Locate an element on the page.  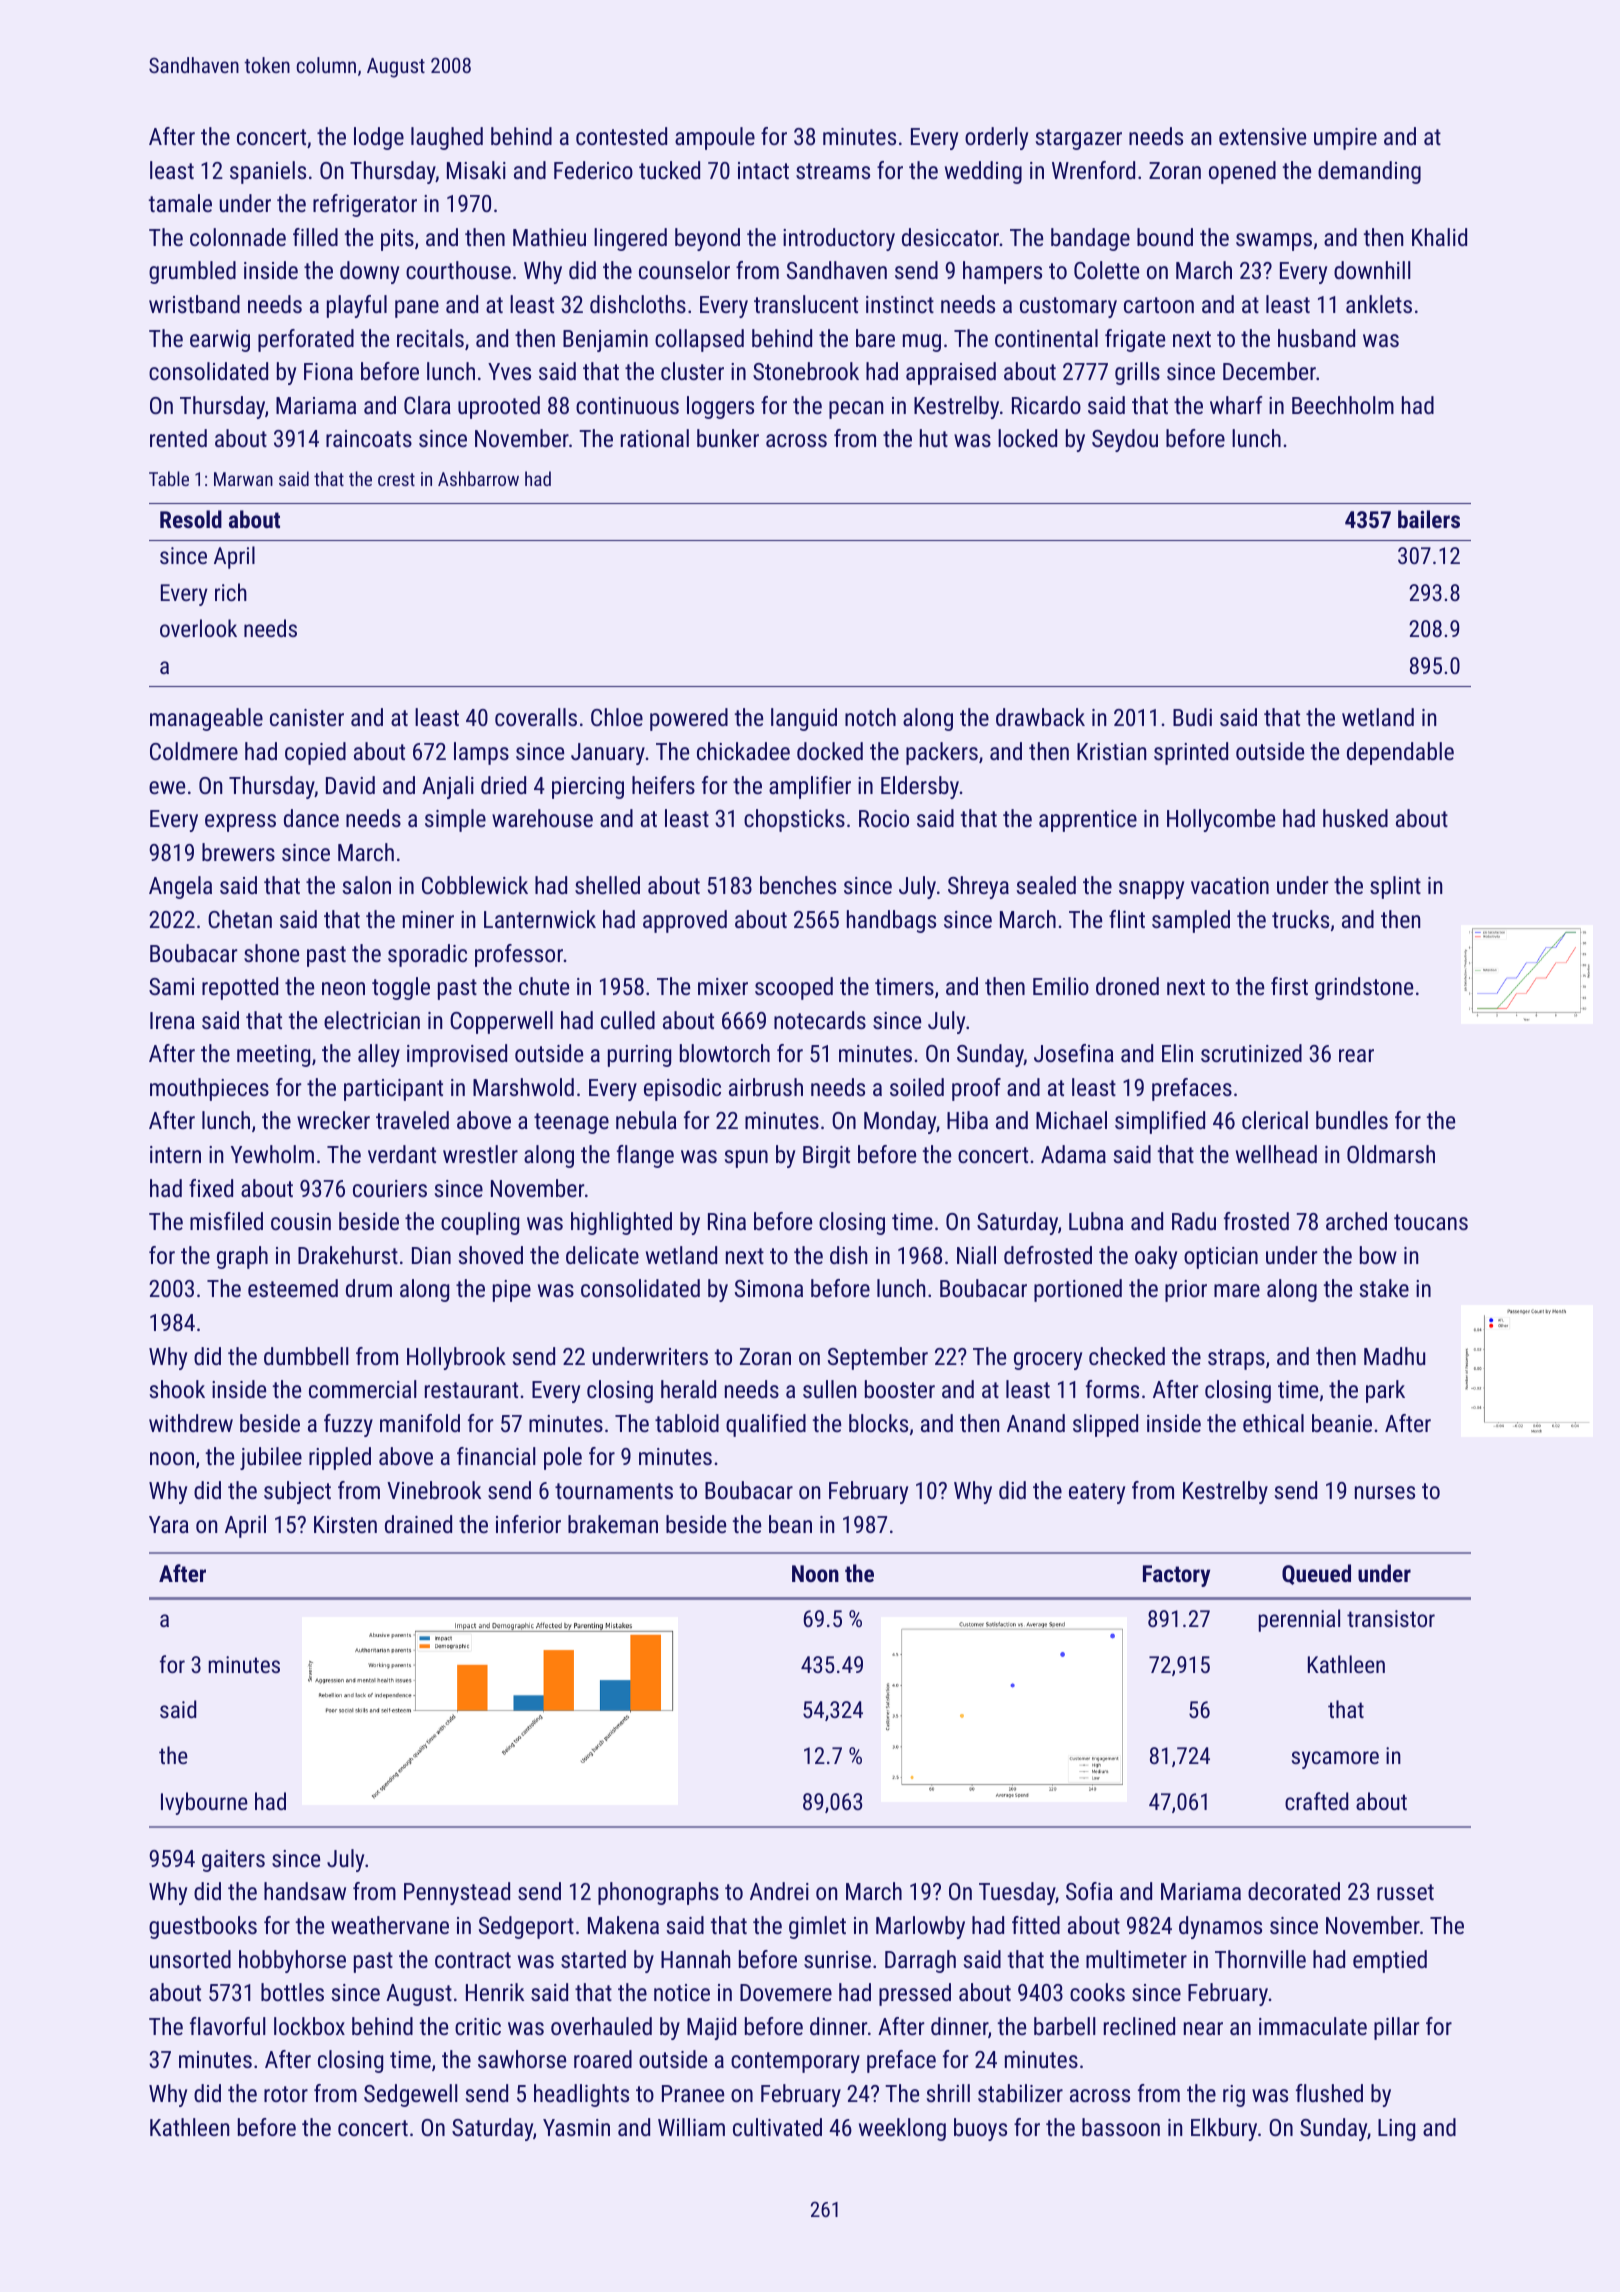
cartoon is located at coordinates (1159, 305).
